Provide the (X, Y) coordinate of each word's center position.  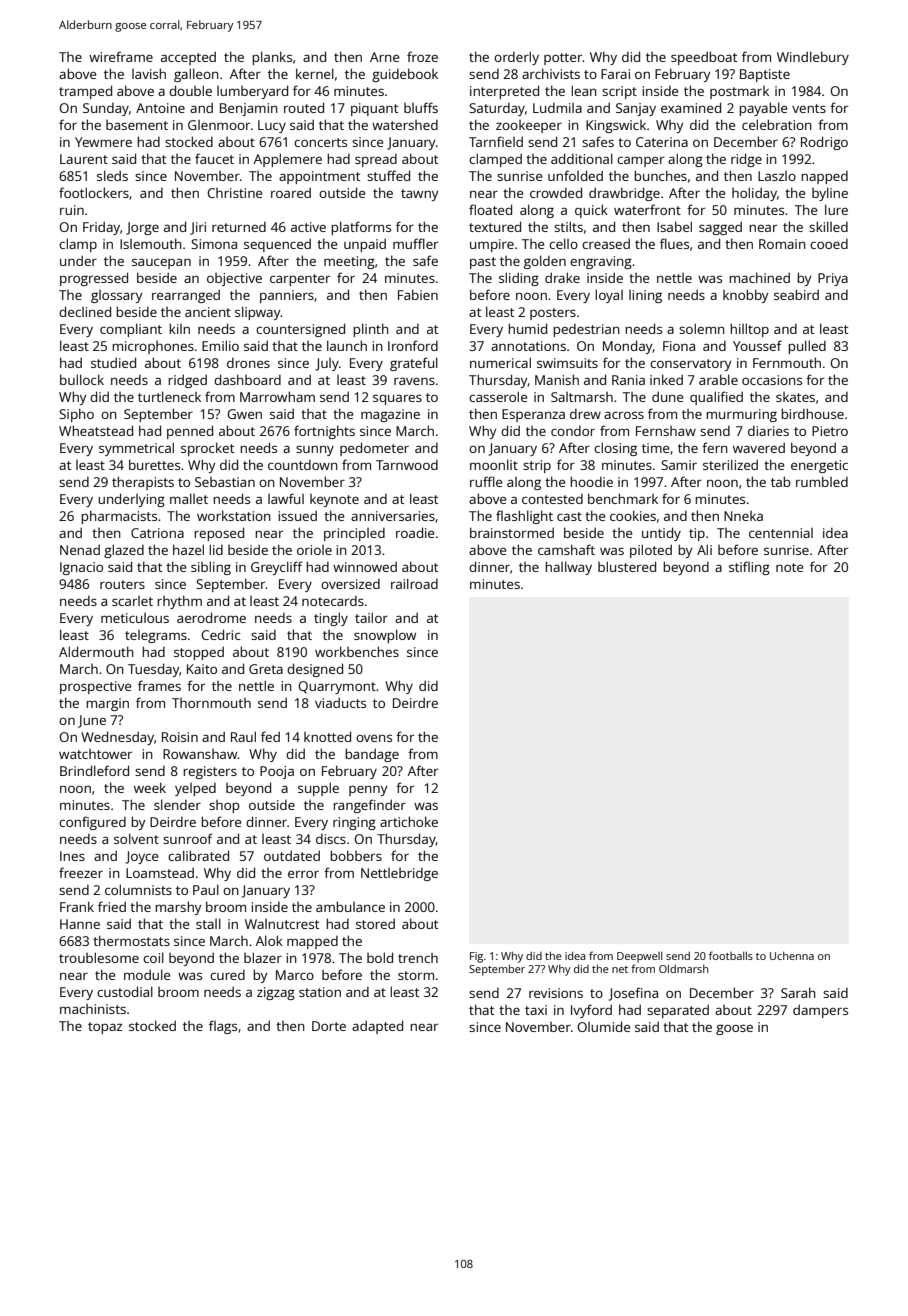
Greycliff (277, 568)
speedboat (704, 58)
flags (223, 1027)
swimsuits (567, 363)
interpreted (504, 92)
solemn (702, 328)
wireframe (121, 56)
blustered (627, 566)
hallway (568, 568)
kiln (179, 328)
